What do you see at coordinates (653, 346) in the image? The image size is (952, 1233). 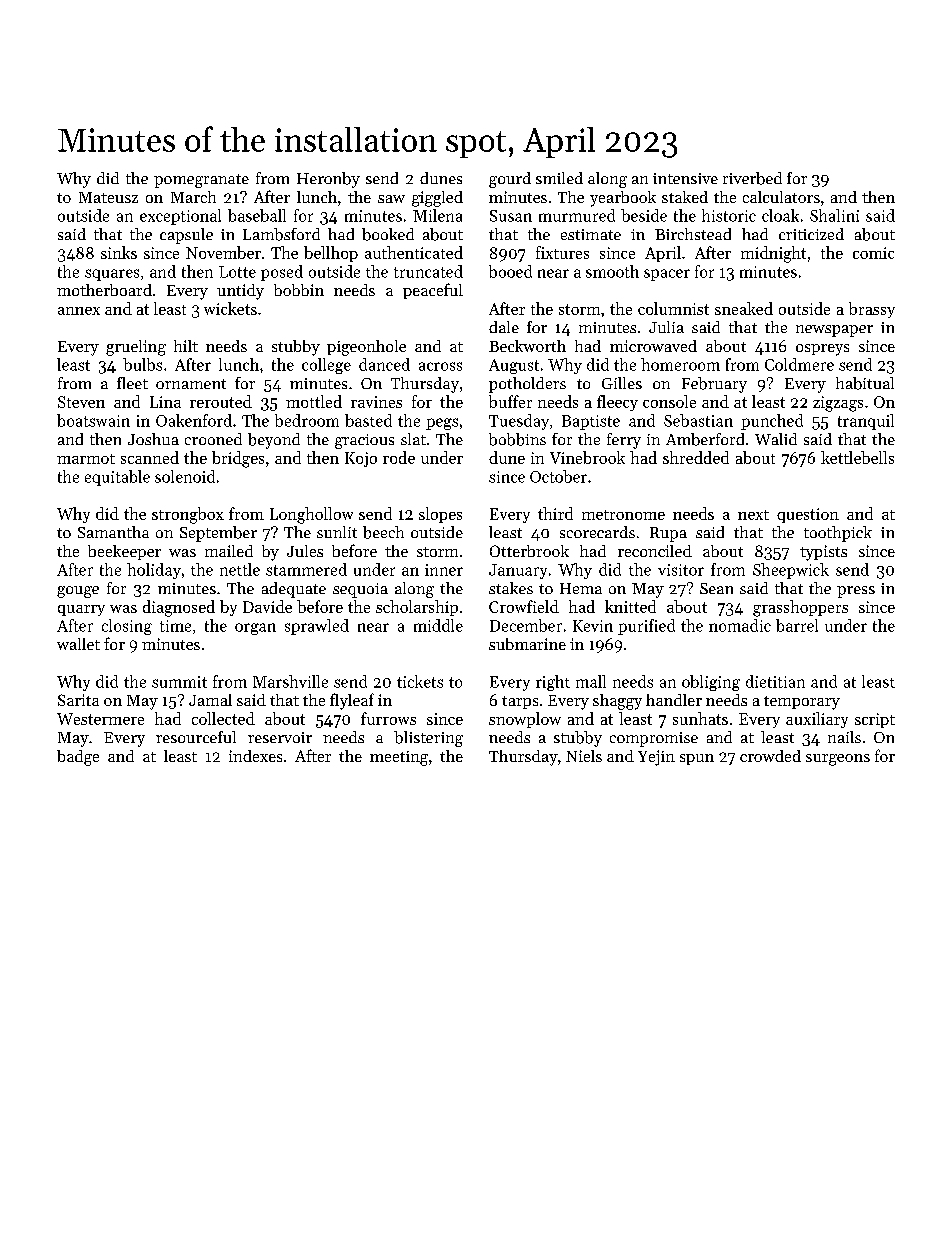 I see `microwaved` at bounding box center [653, 346].
